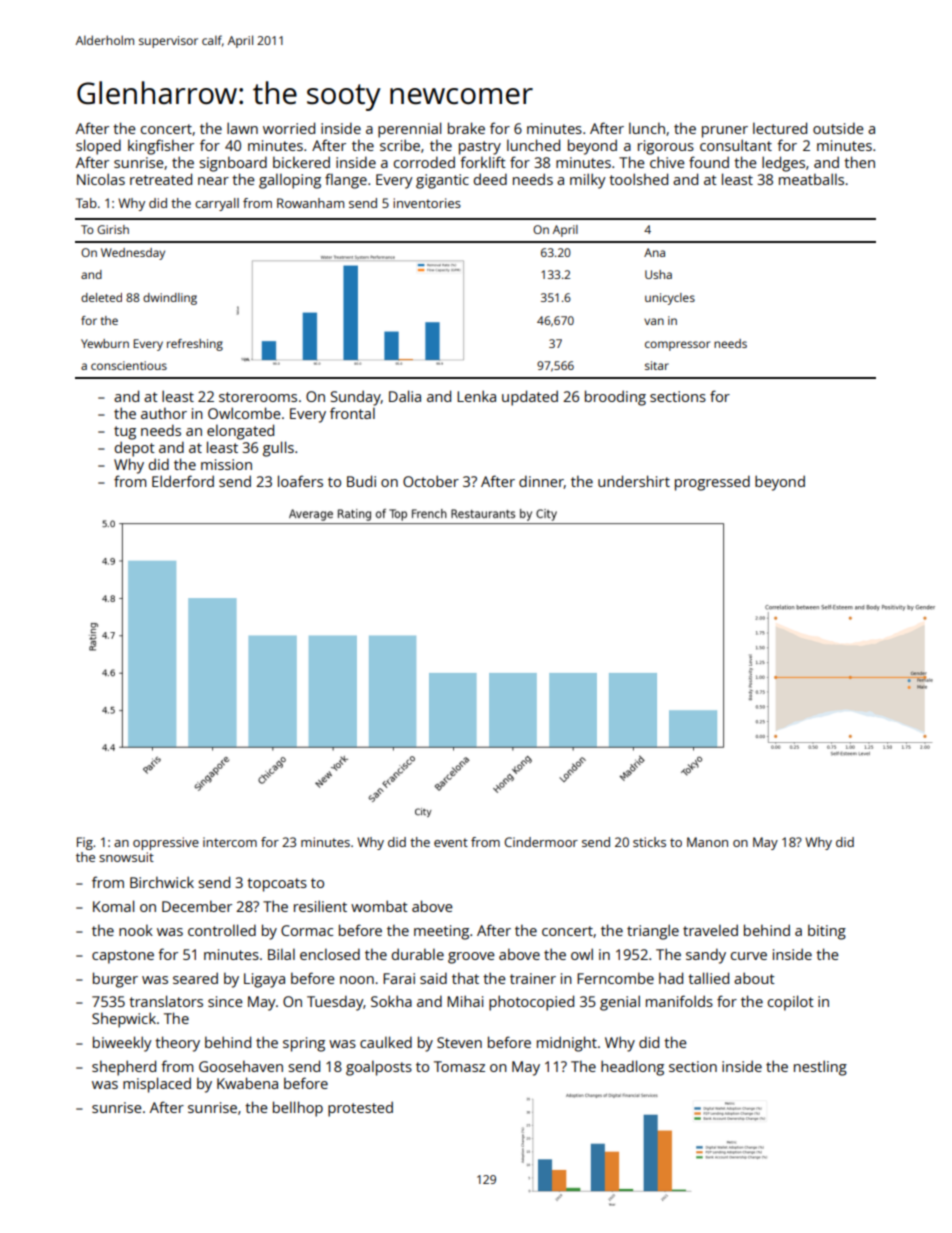  What do you see at coordinates (400, 145) in the screenshot?
I see `scribe` at bounding box center [400, 145].
